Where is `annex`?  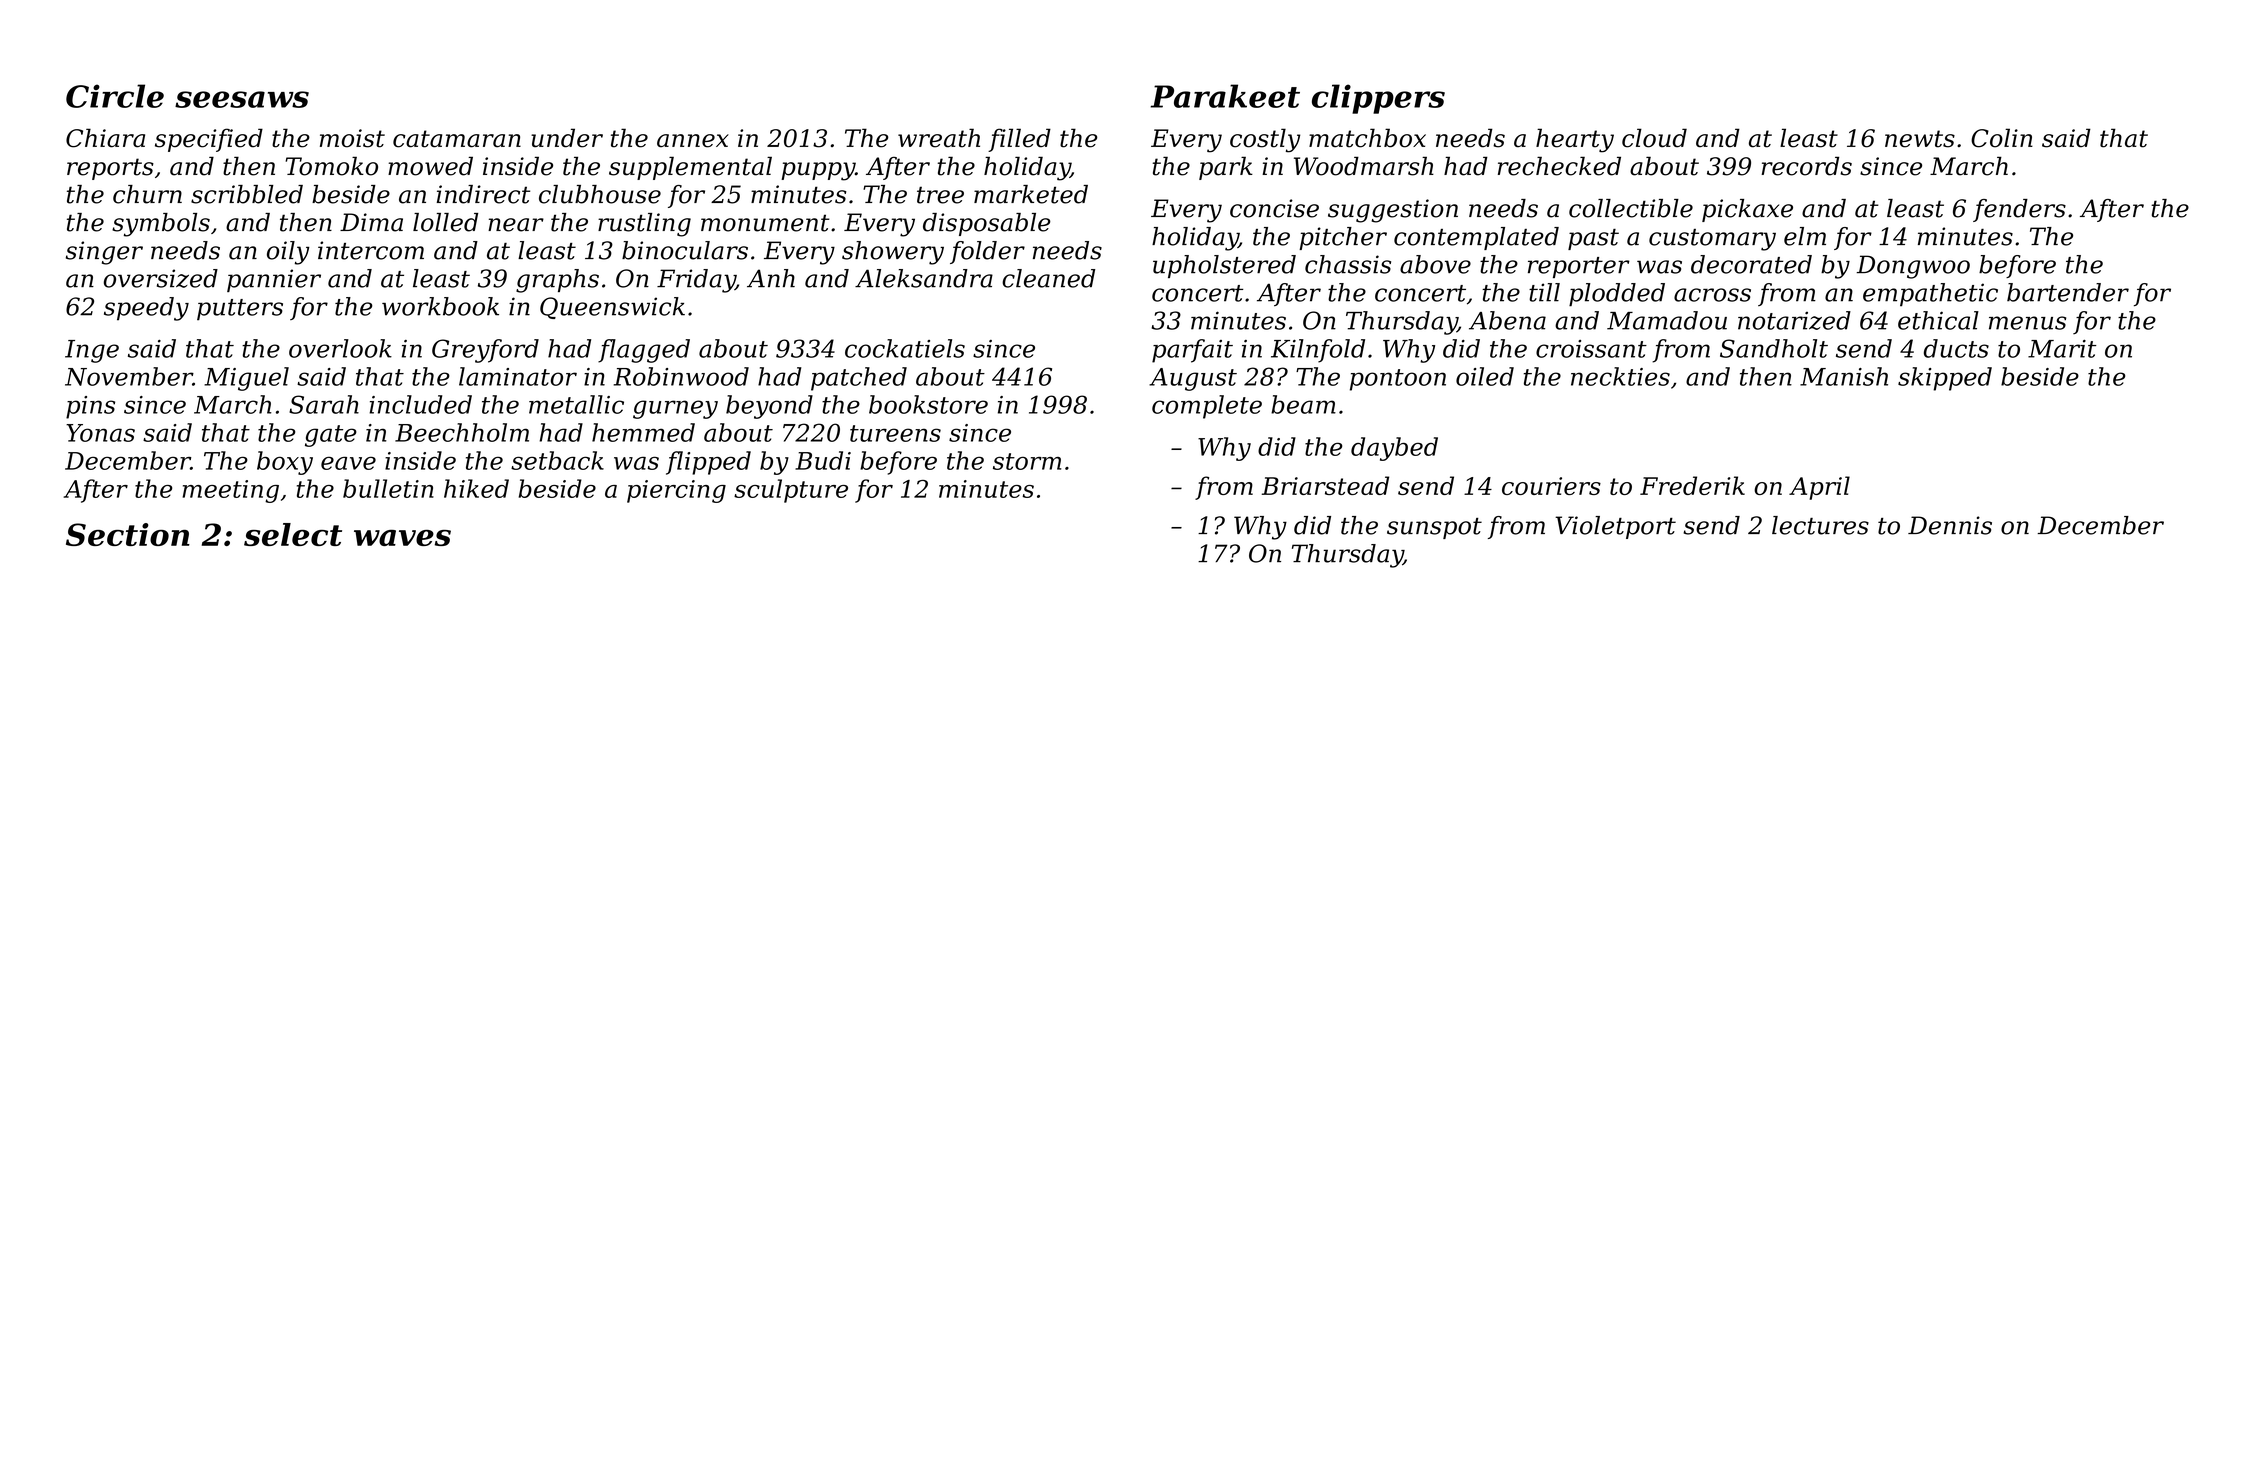
annex is located at coordinates (693, 141).
